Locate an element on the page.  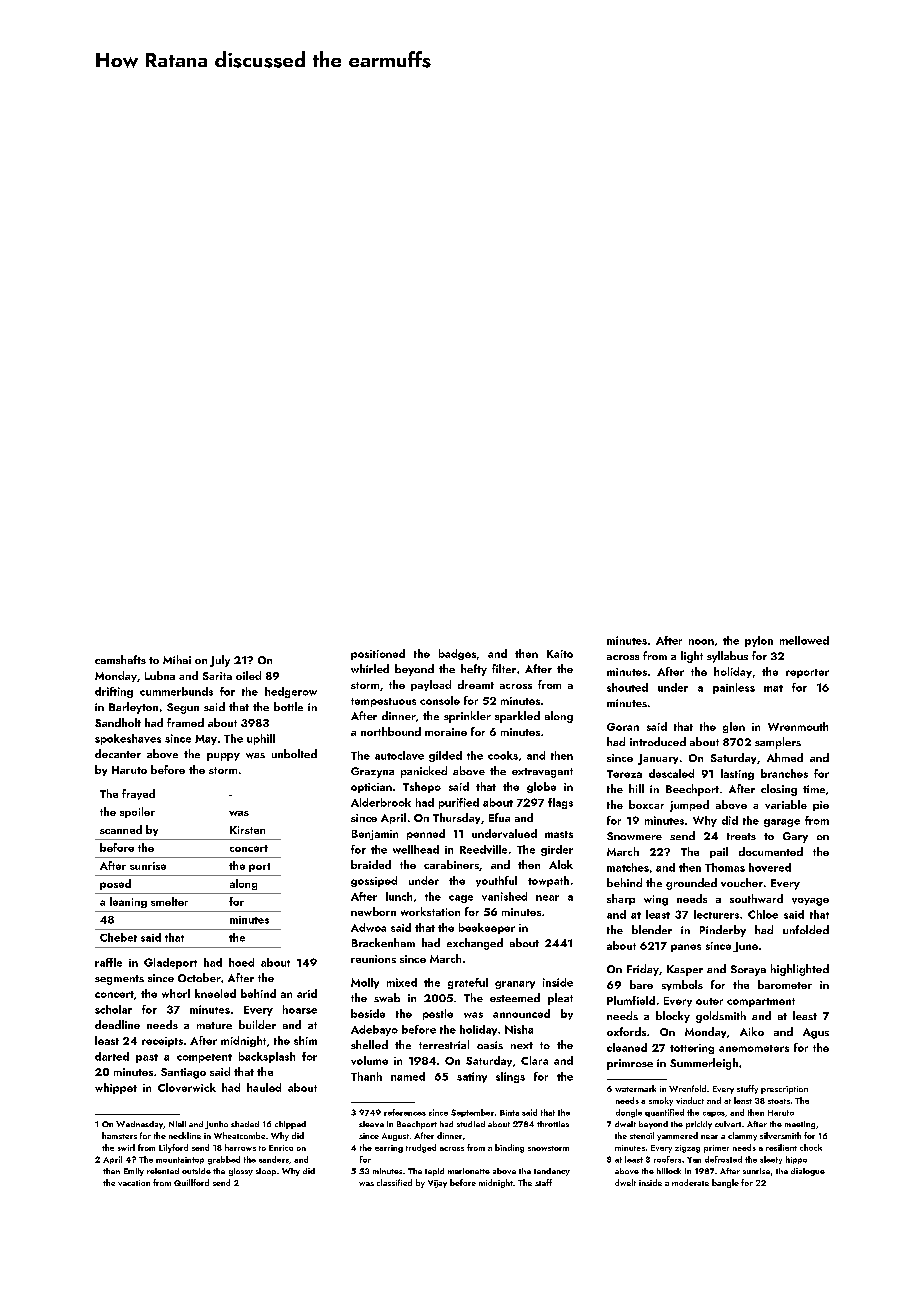
voyage is located at coordinates (810, 902).
